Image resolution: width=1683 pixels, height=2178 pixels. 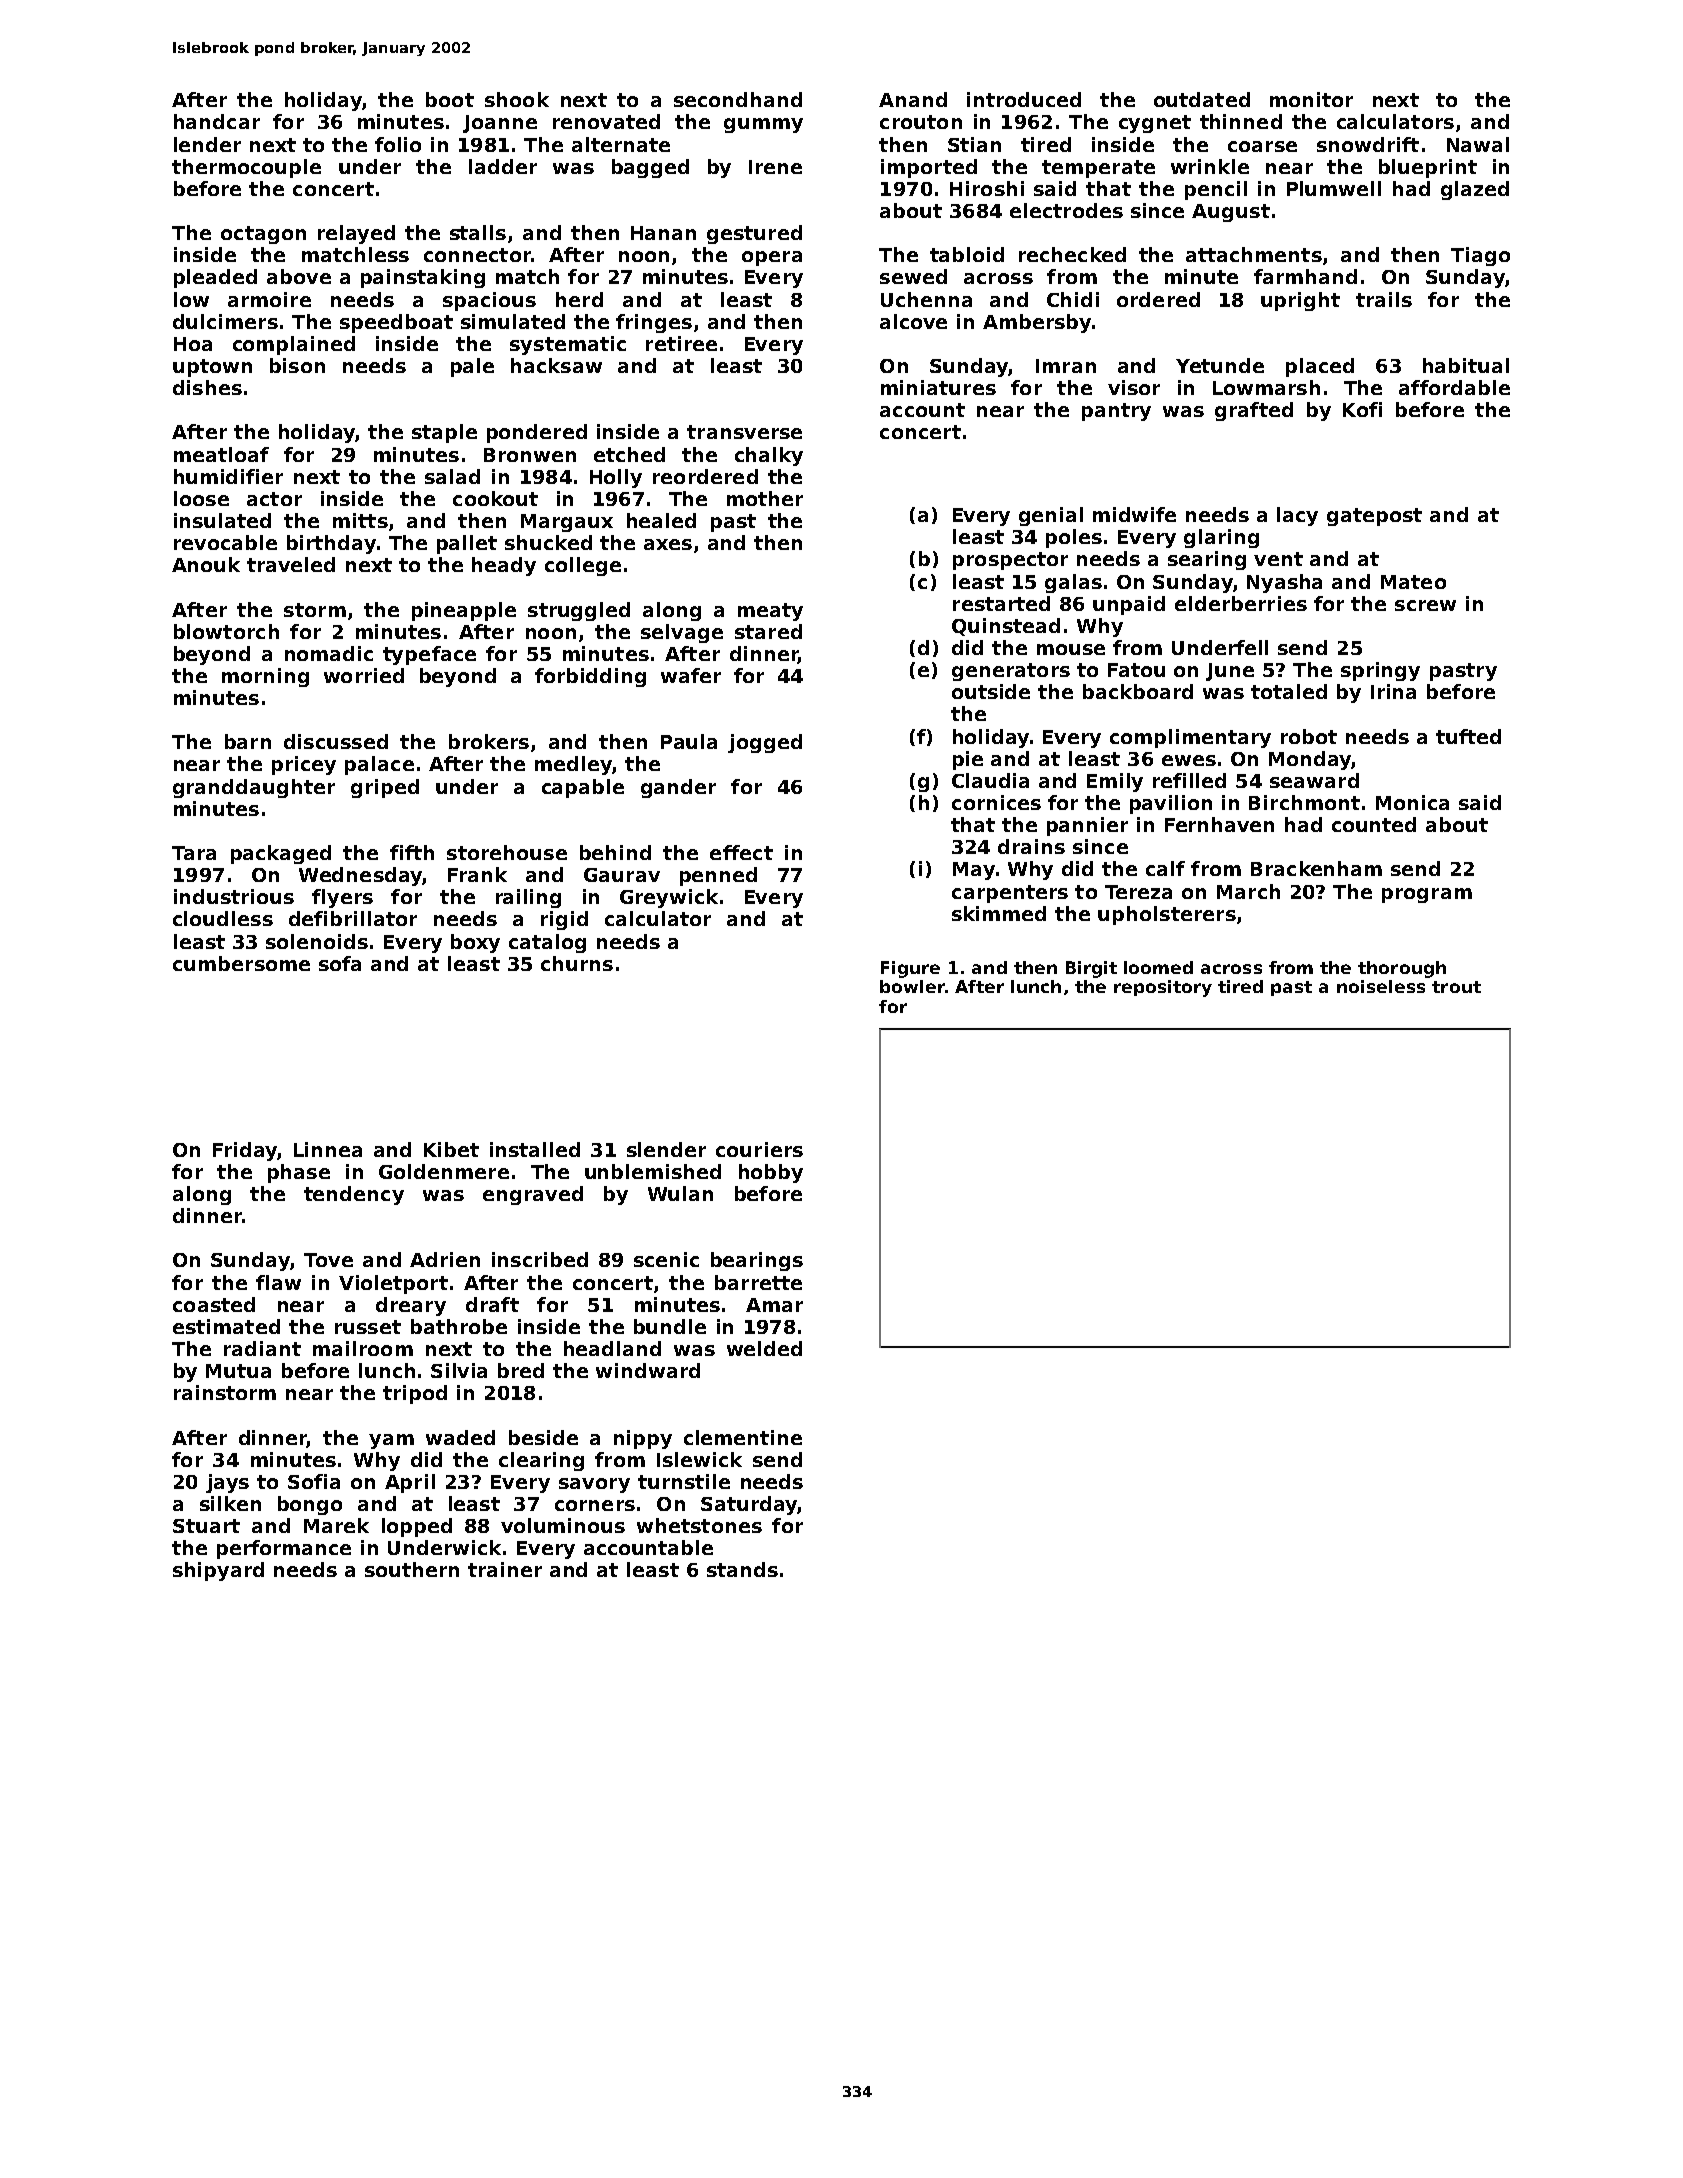 I want to click on Silvia, so click(x=459, y=1370).
